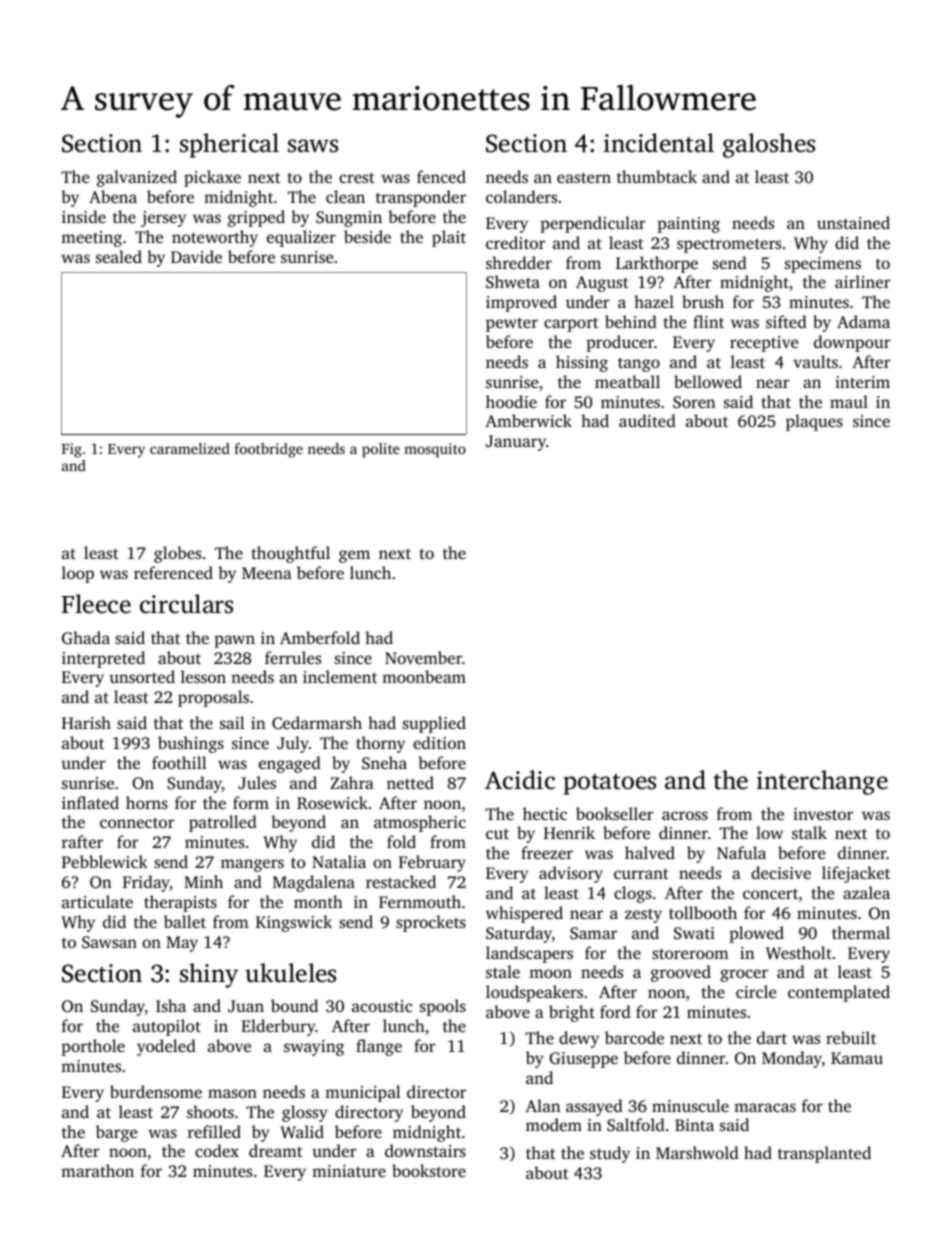 The width and height of the screenshot is (952, 1233). What do you see at coordinates (97, 1170) in the screenshot?
I see `marathon` at bounding box center [97, 1170].
